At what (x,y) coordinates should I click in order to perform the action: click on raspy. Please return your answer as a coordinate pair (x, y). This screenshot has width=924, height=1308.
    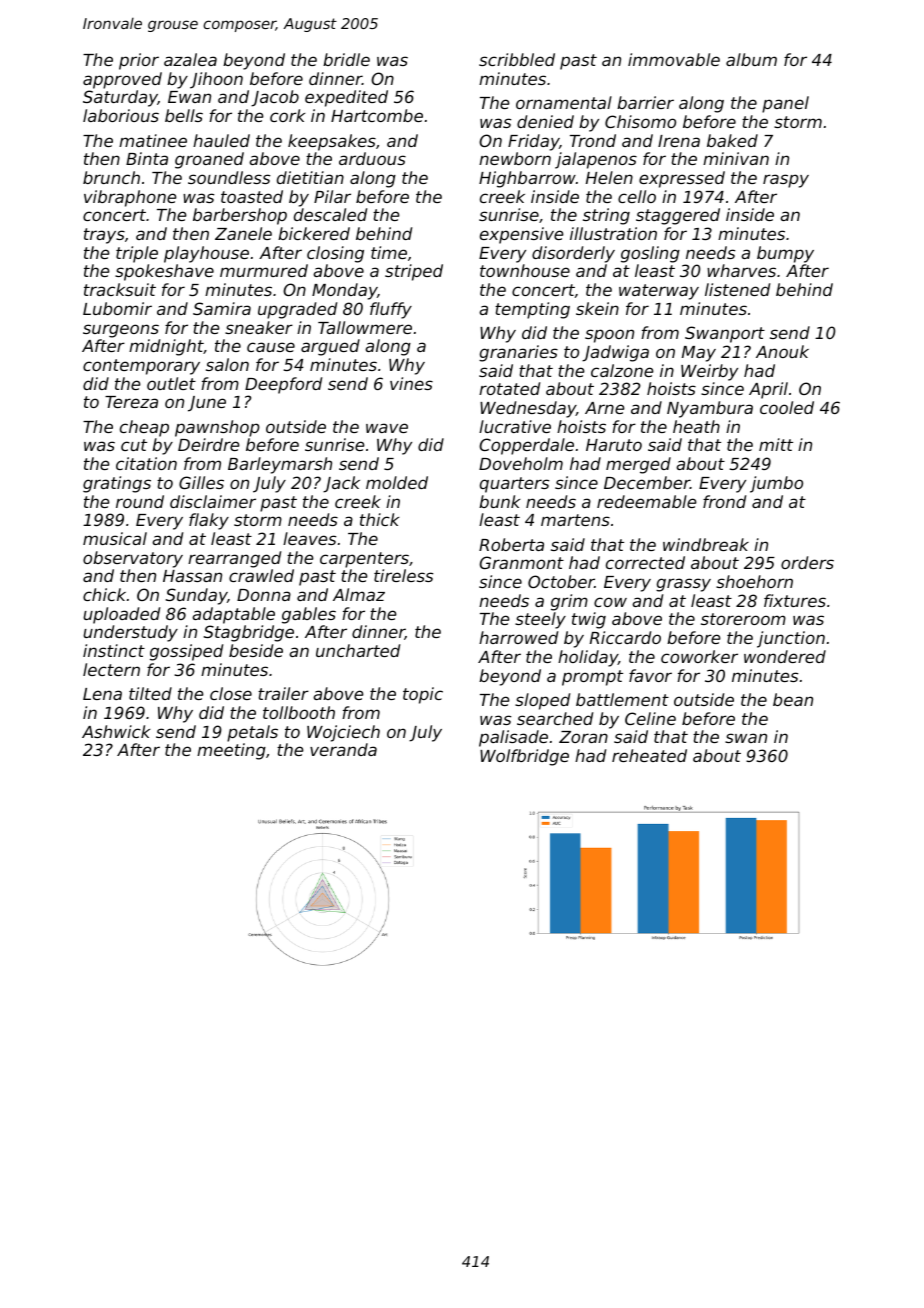
    Looking at the image, I should click on (786, 181).
